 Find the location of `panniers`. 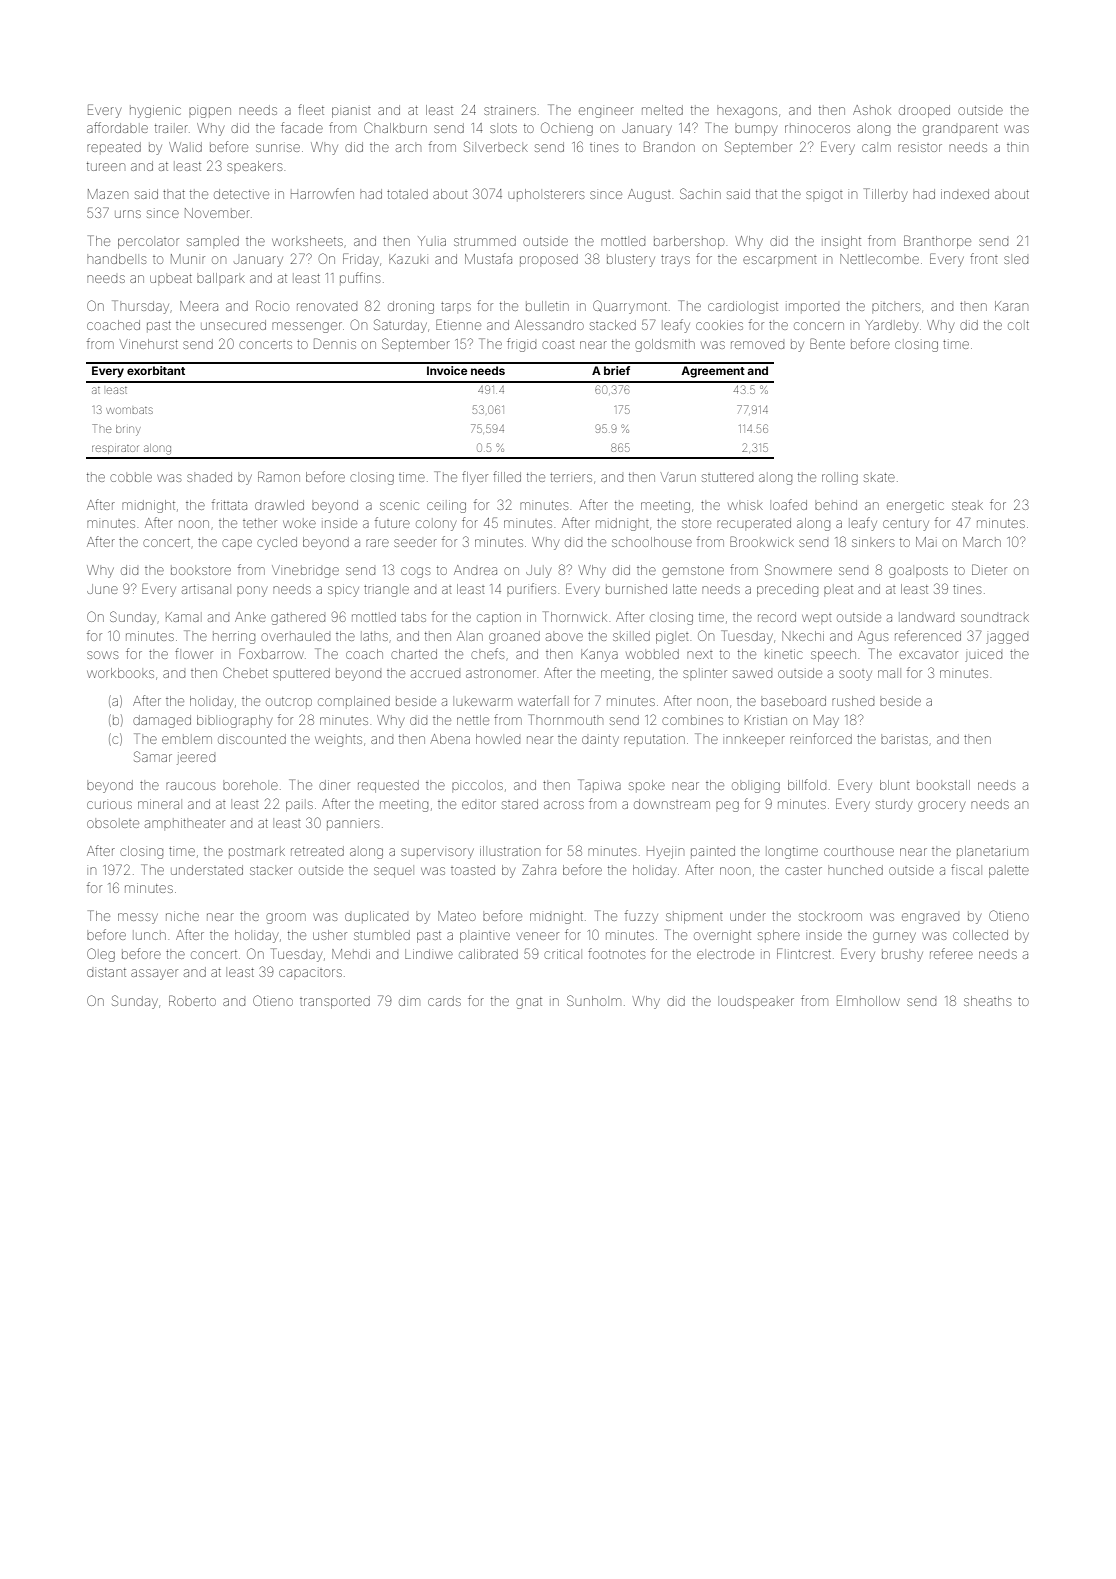

panniers is located at coordinates (353, 824).
